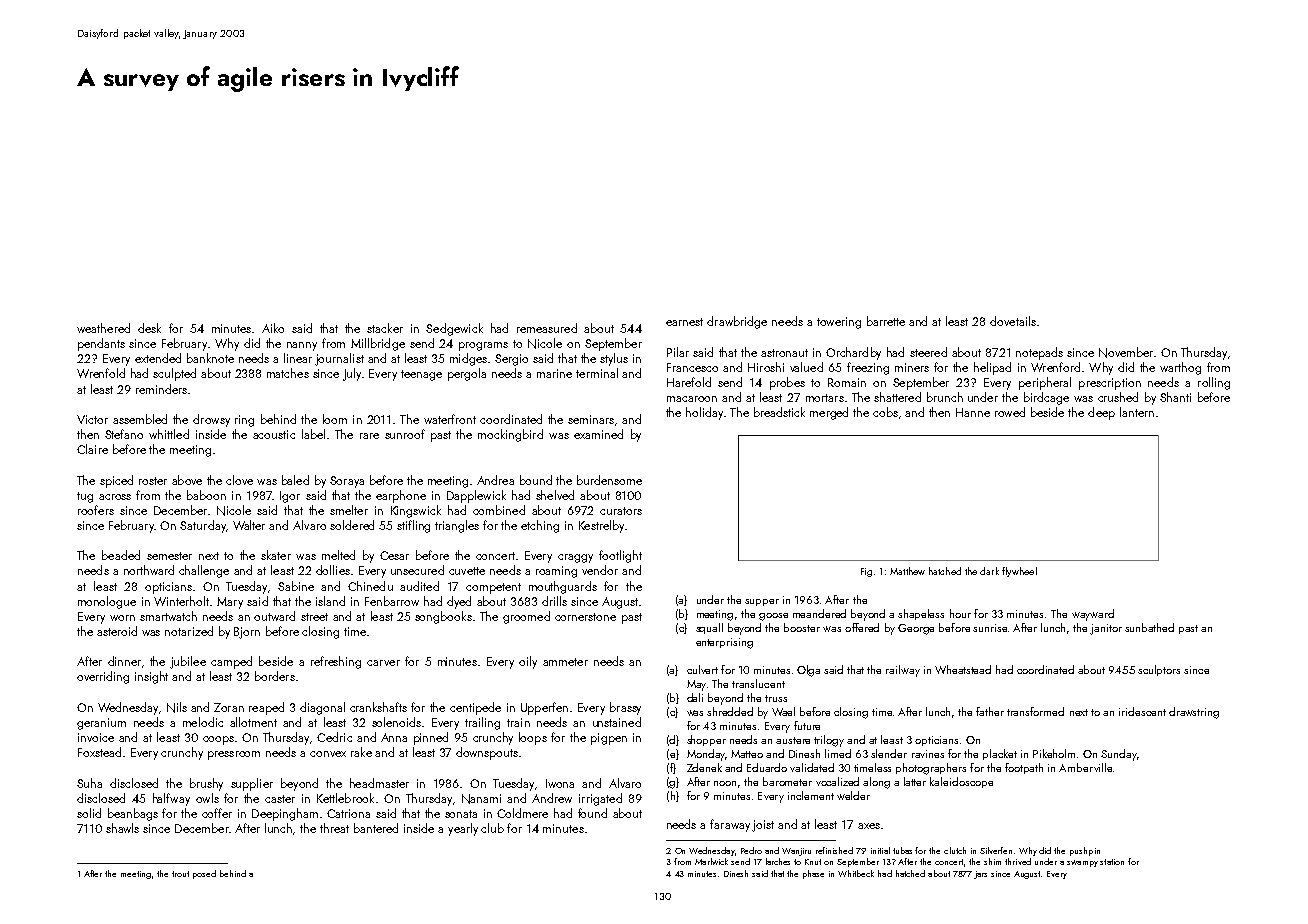 Image resolution: width=1308 pixels, height=924 pixels. What do you see at coordinates (1159, 670) in the image?
I see `sculptors` at bounding box center [1159, 670].
